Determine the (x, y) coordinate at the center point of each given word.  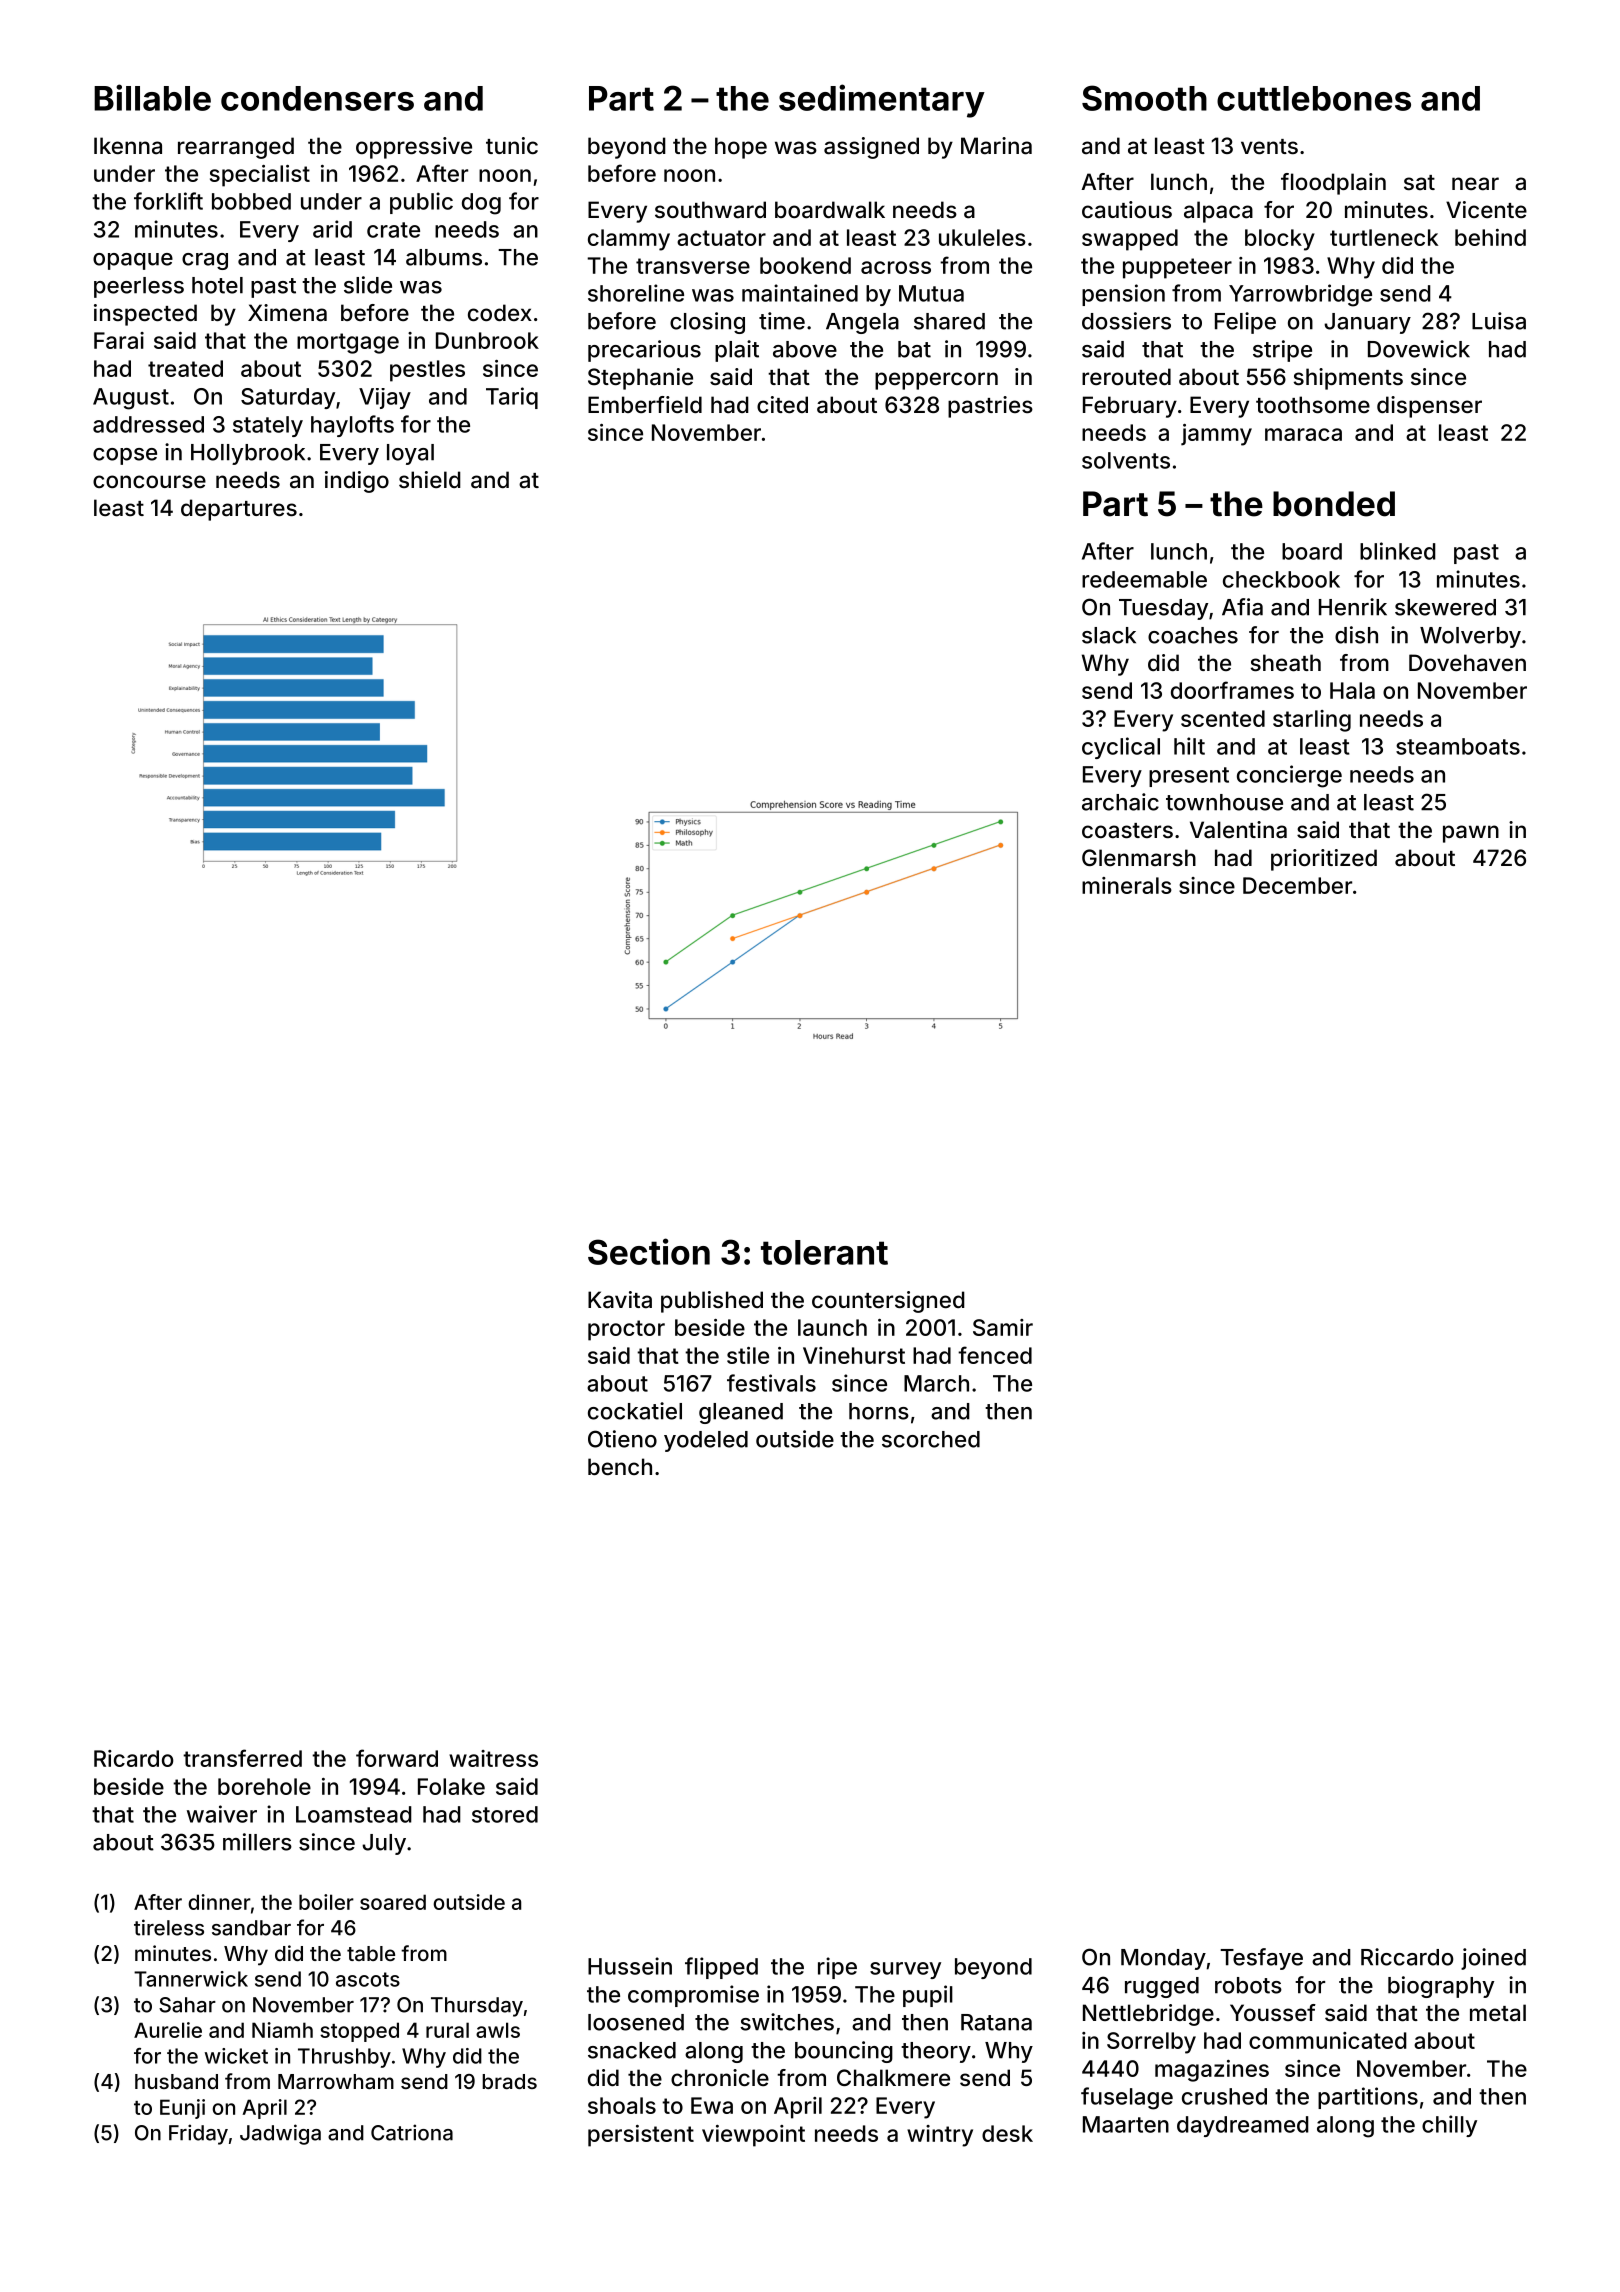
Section (649, 1251)
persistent (641, 2136)
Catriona (412, 2132)
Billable (152, 97)
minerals (1127, 885)
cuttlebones (1314, 98)
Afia (1242, 607)
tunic (512, 145)
